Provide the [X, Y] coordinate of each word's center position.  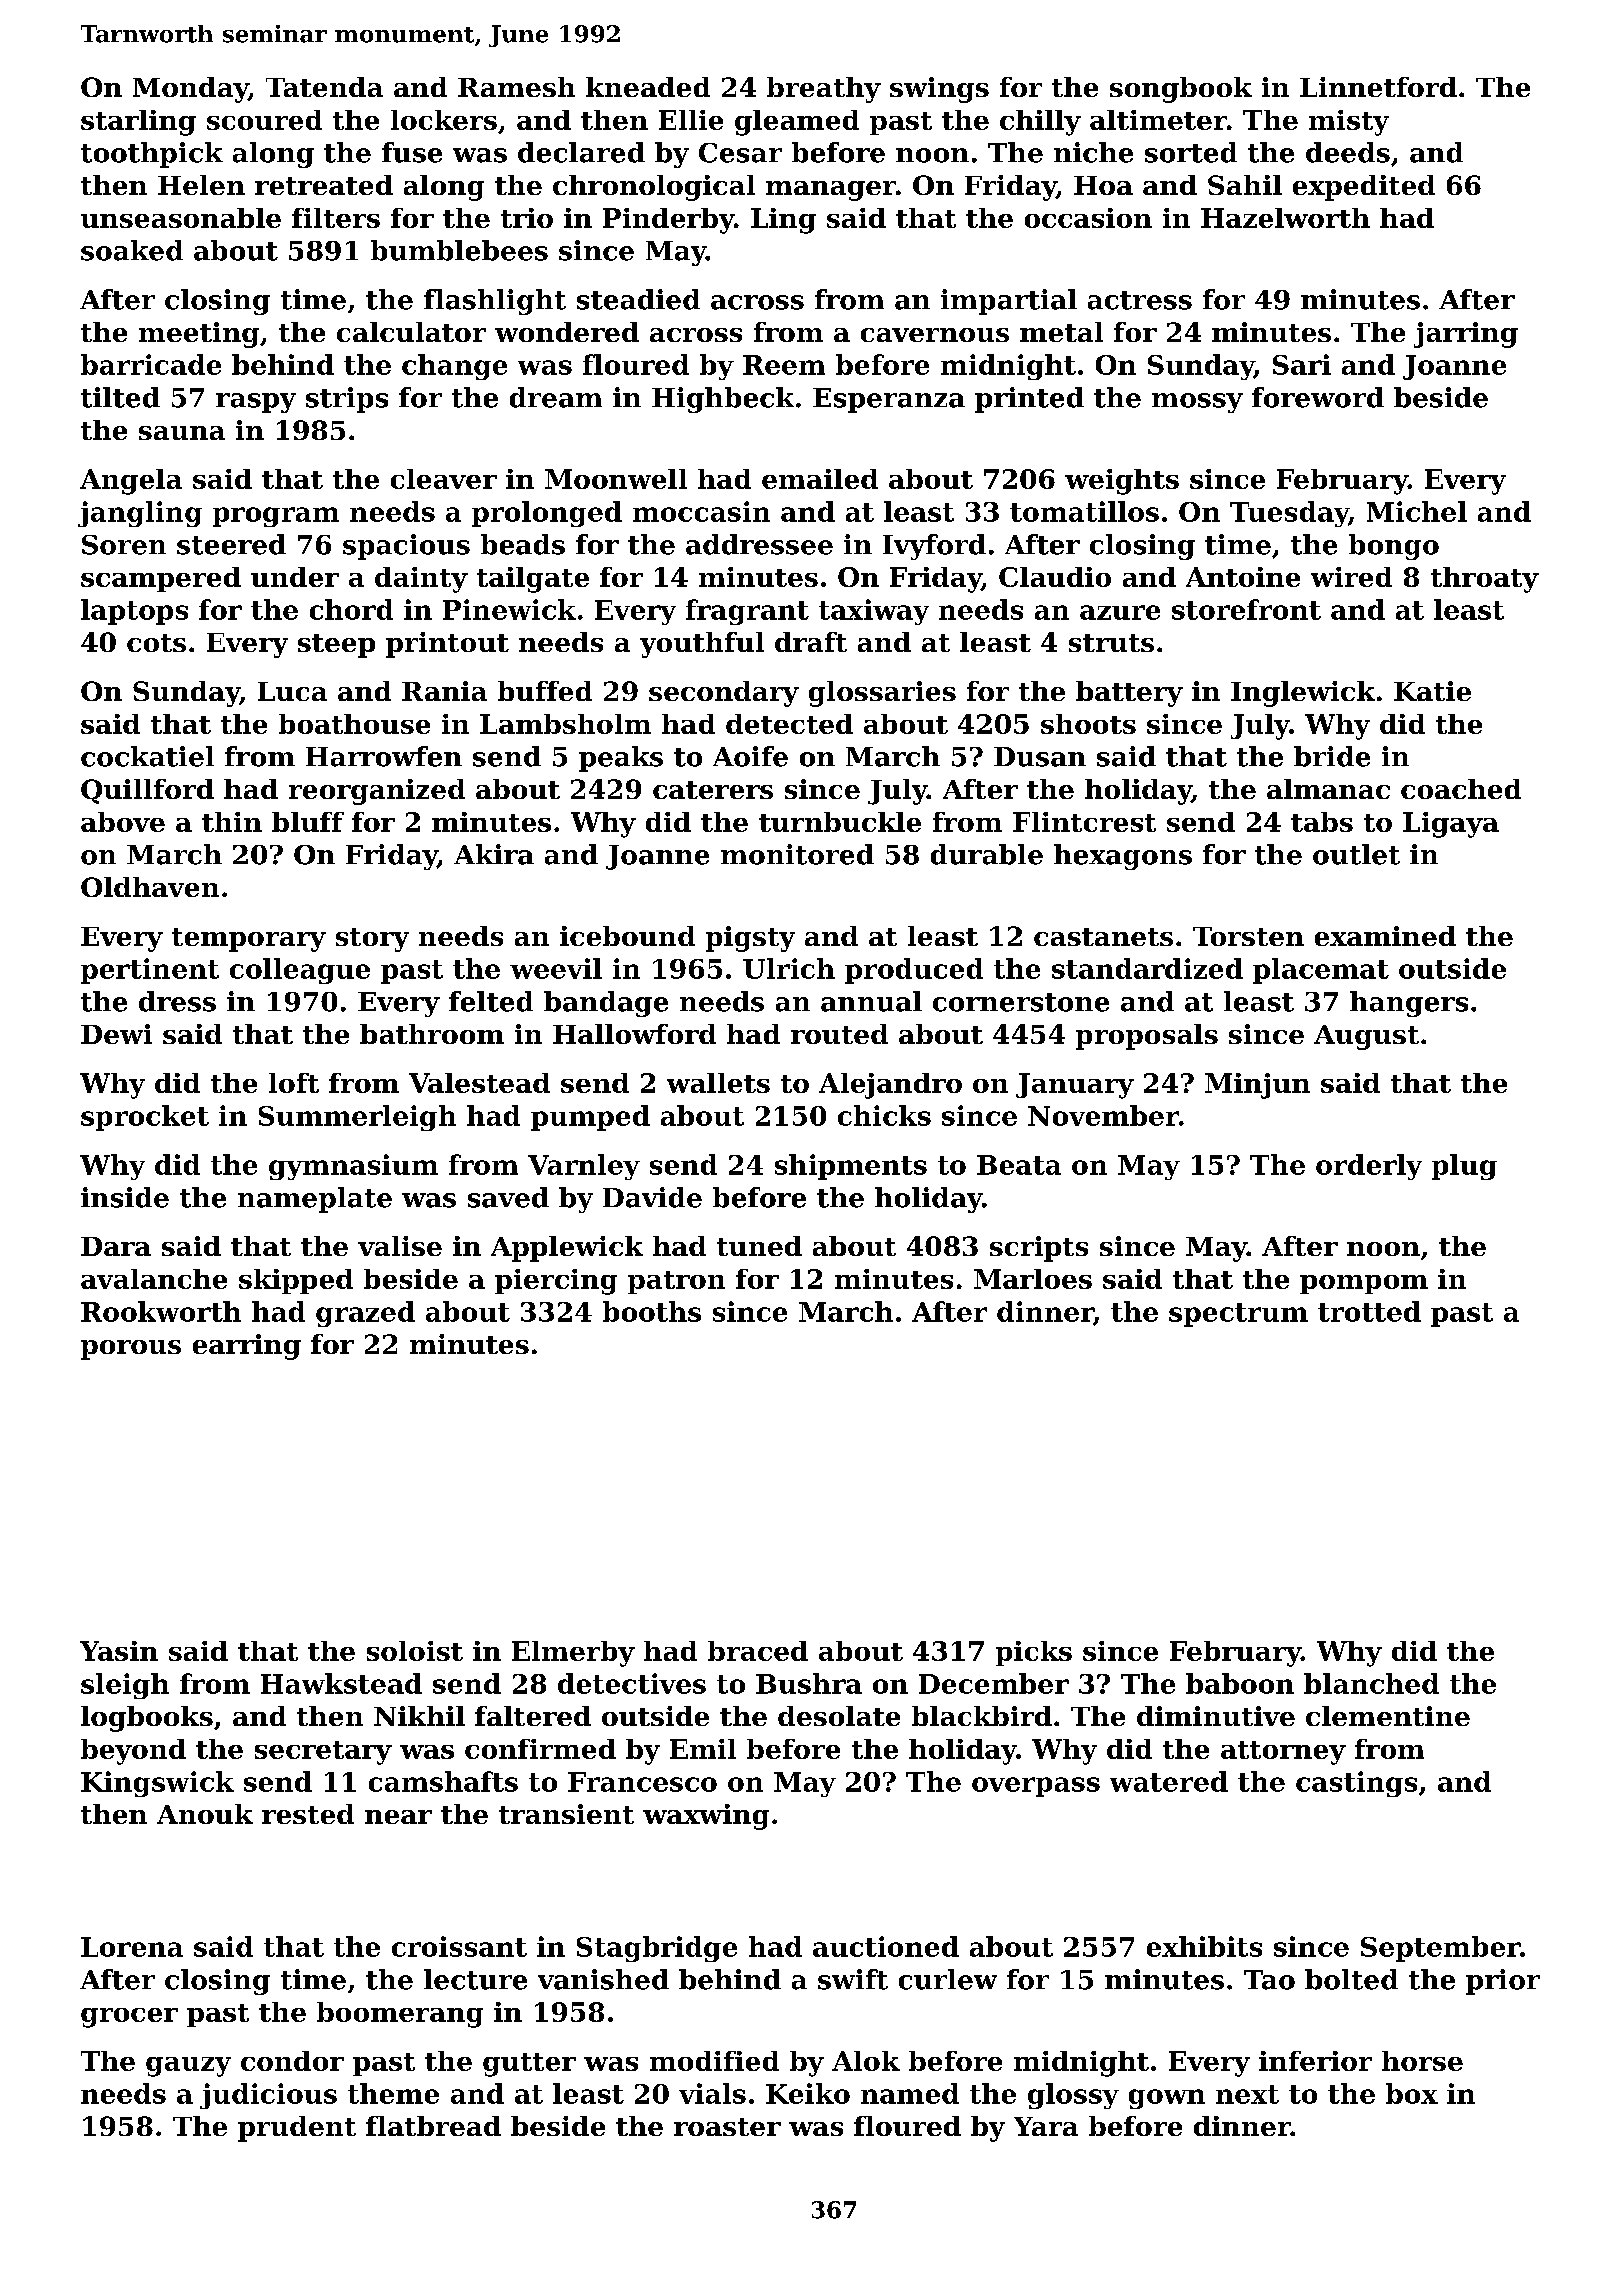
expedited [1364, 188]
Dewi [116, 1034]
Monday [190, 90]
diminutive [1216, 1716]
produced [914, 971]
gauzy [188, 2067]
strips [347, 400]
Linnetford [1378, 87]
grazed [365, 1314]
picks [1034, 1653]
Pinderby [668, 221]
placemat [1321, 971]
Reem [784, 365]
